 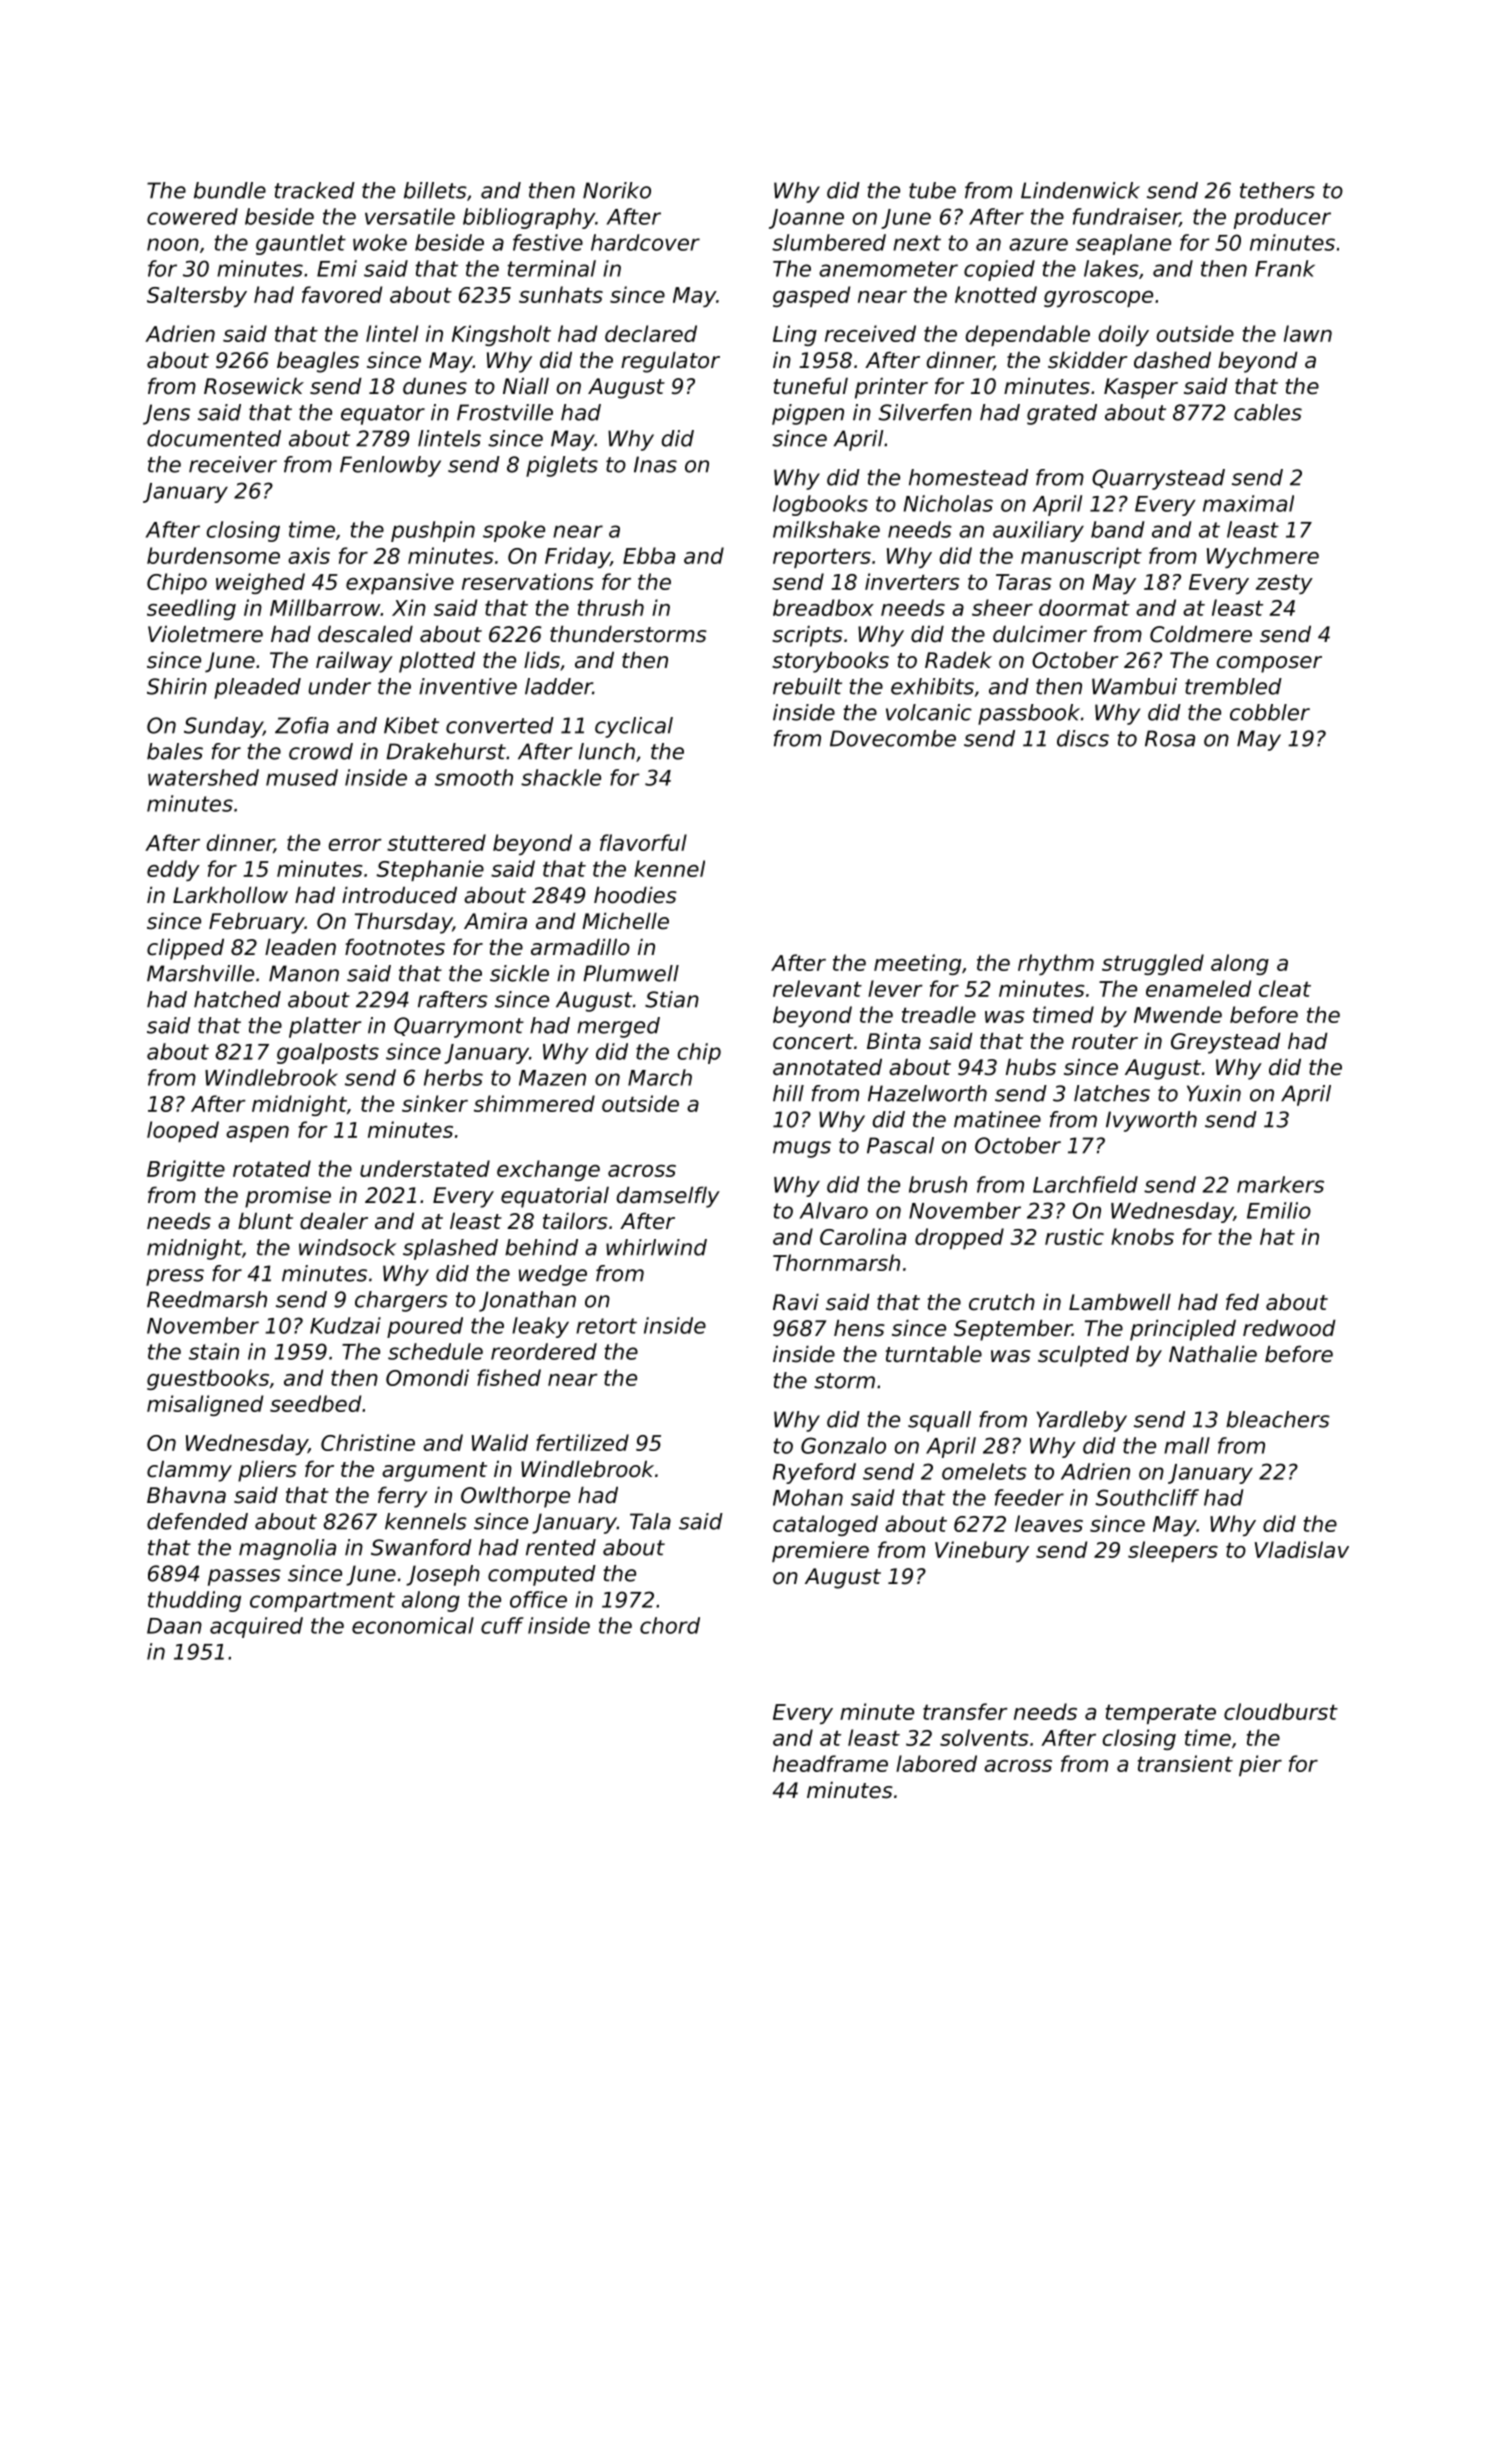 What do you see at coordinates (166, 414) in the image?
I see `Jens` at bounding box center [166, 414].
